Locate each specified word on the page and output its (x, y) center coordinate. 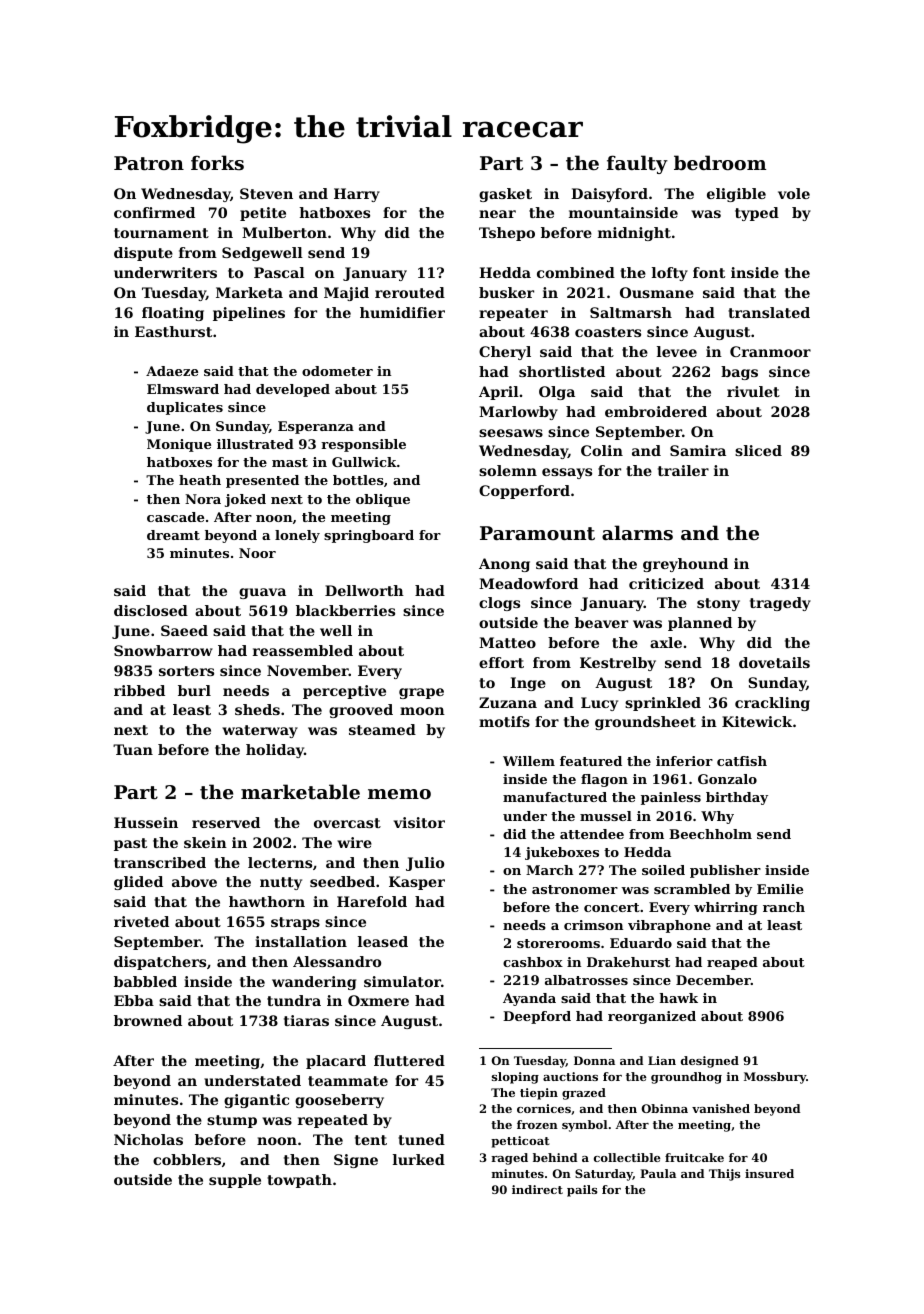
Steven (266, 193)
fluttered (409, 1060)
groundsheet (645, 723)
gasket (505, 195)
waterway (260, 731)
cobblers (187, 1159)
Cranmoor (770, 351)
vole (794, 193)
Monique (179, 445)
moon (422, 711)
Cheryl (505, 353)
